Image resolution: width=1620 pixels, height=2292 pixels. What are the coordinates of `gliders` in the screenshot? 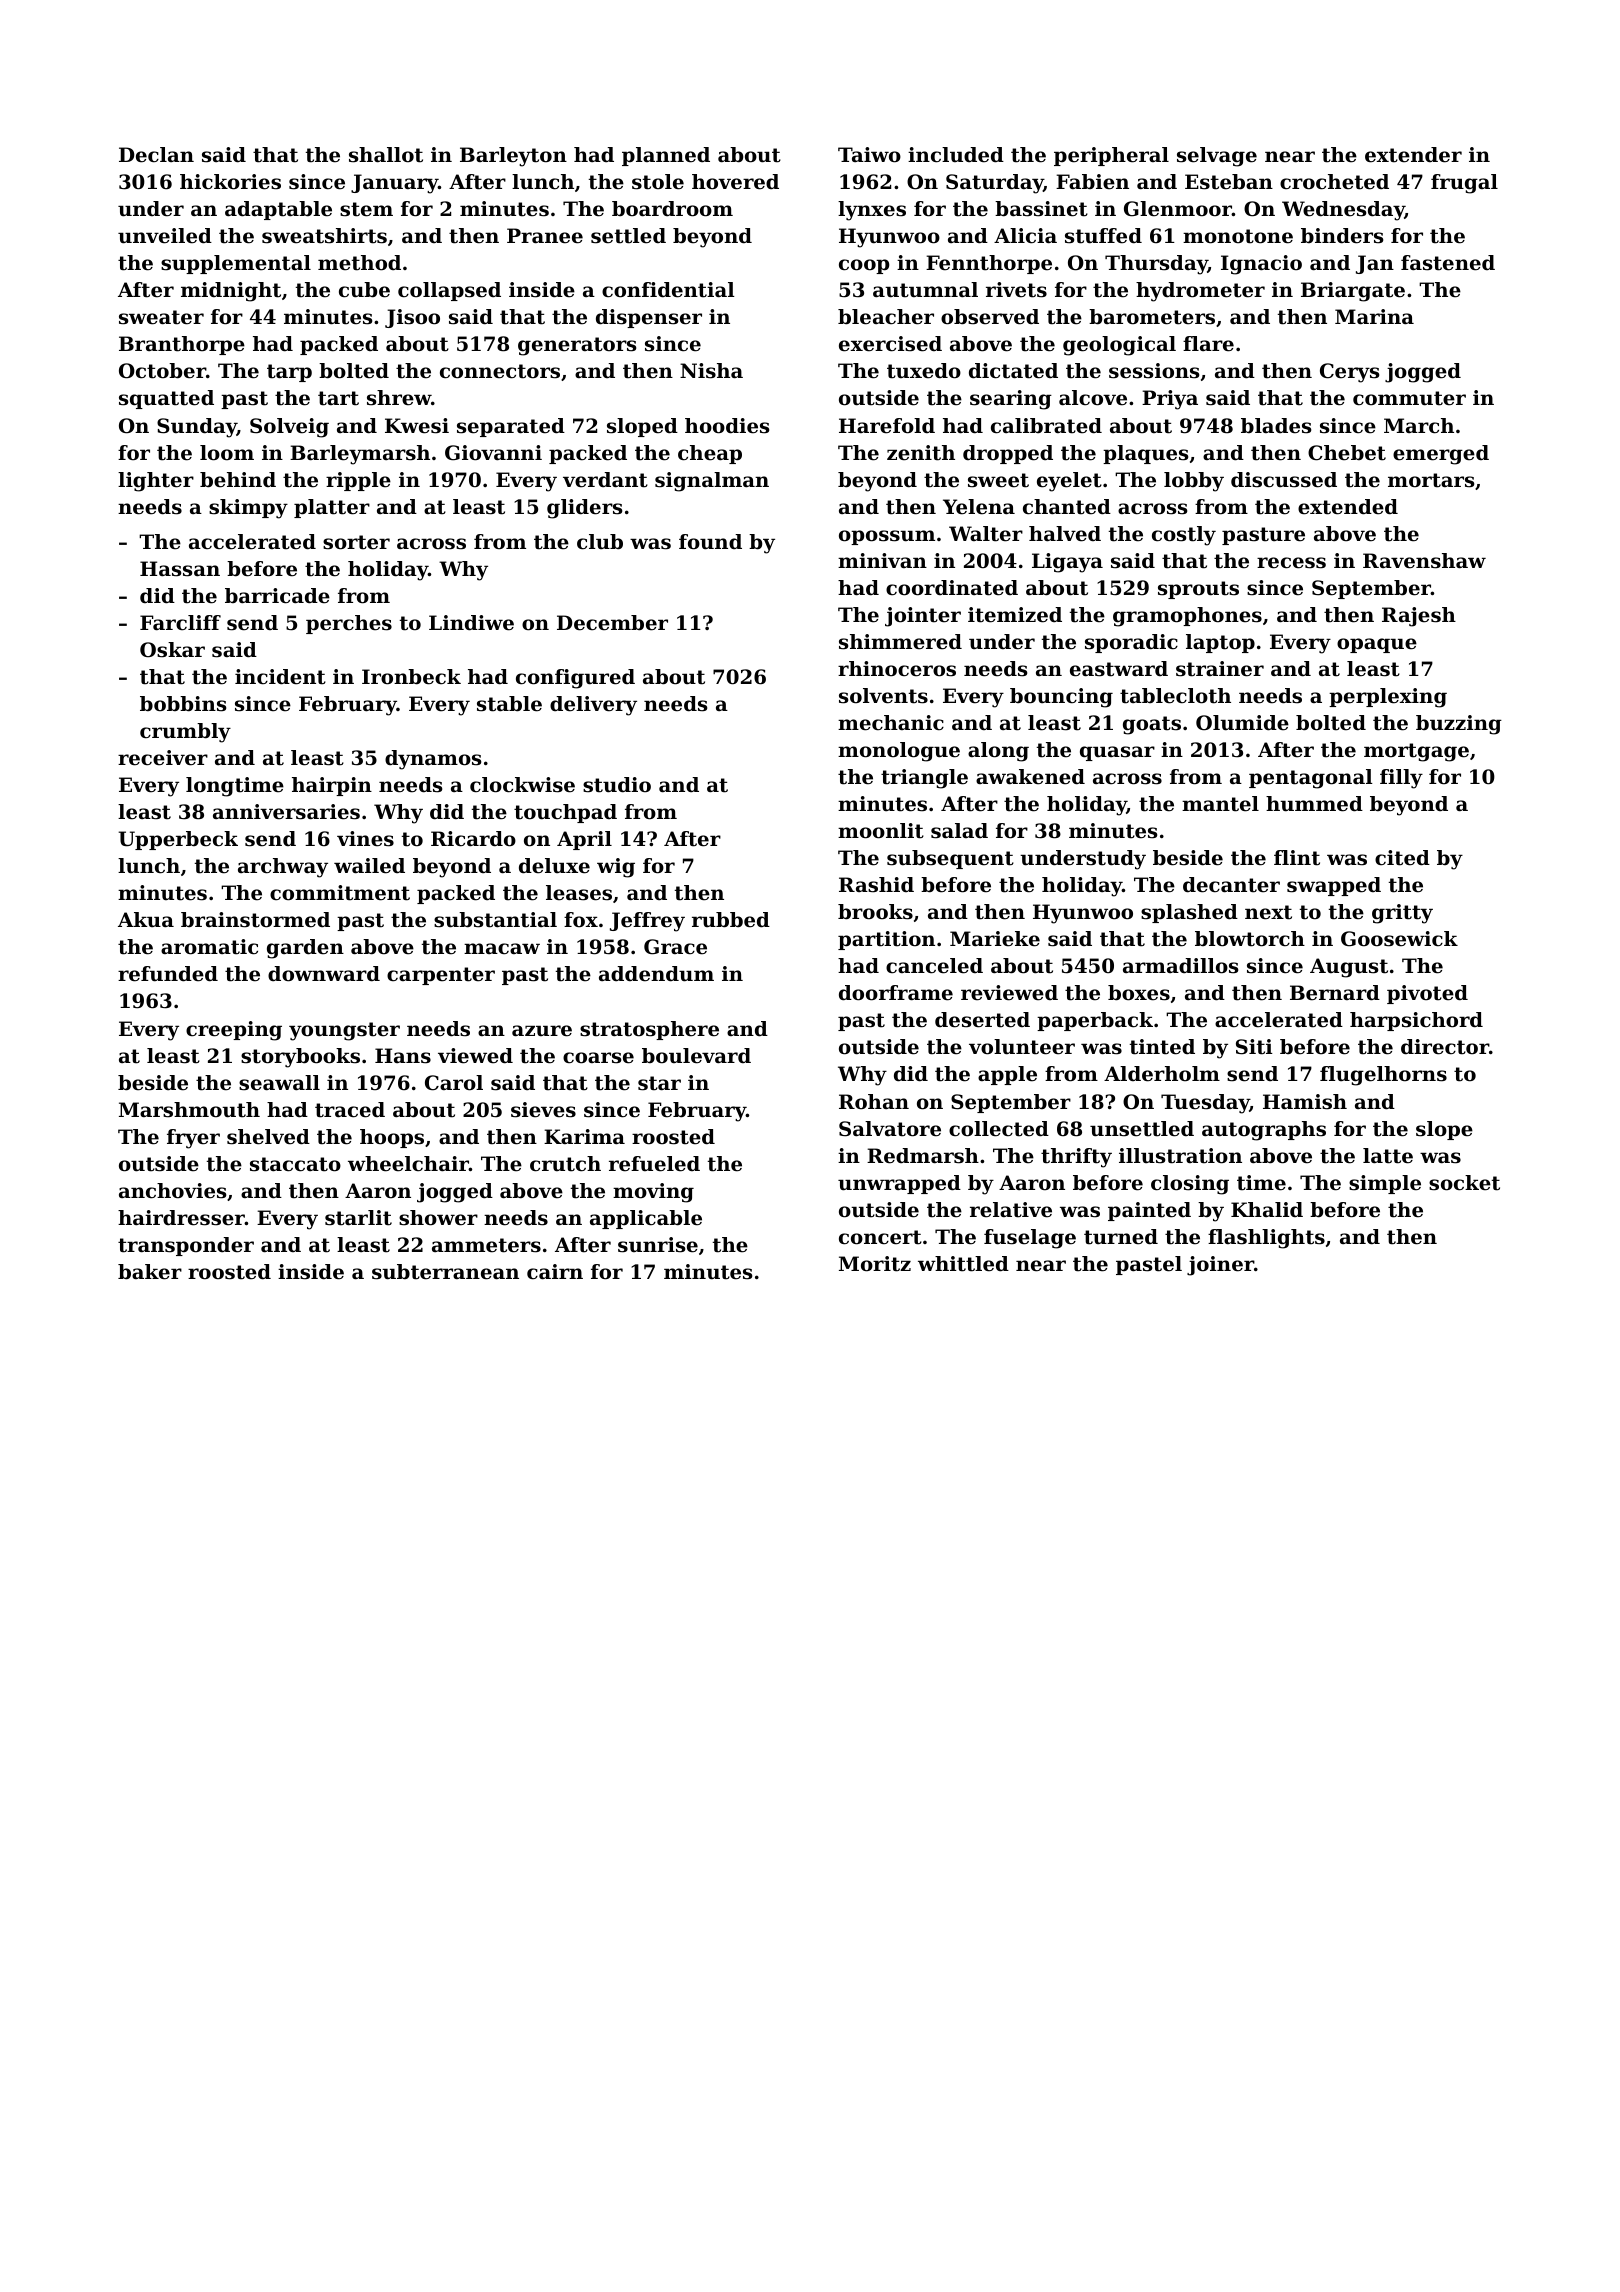 It's located at (584, 509).
